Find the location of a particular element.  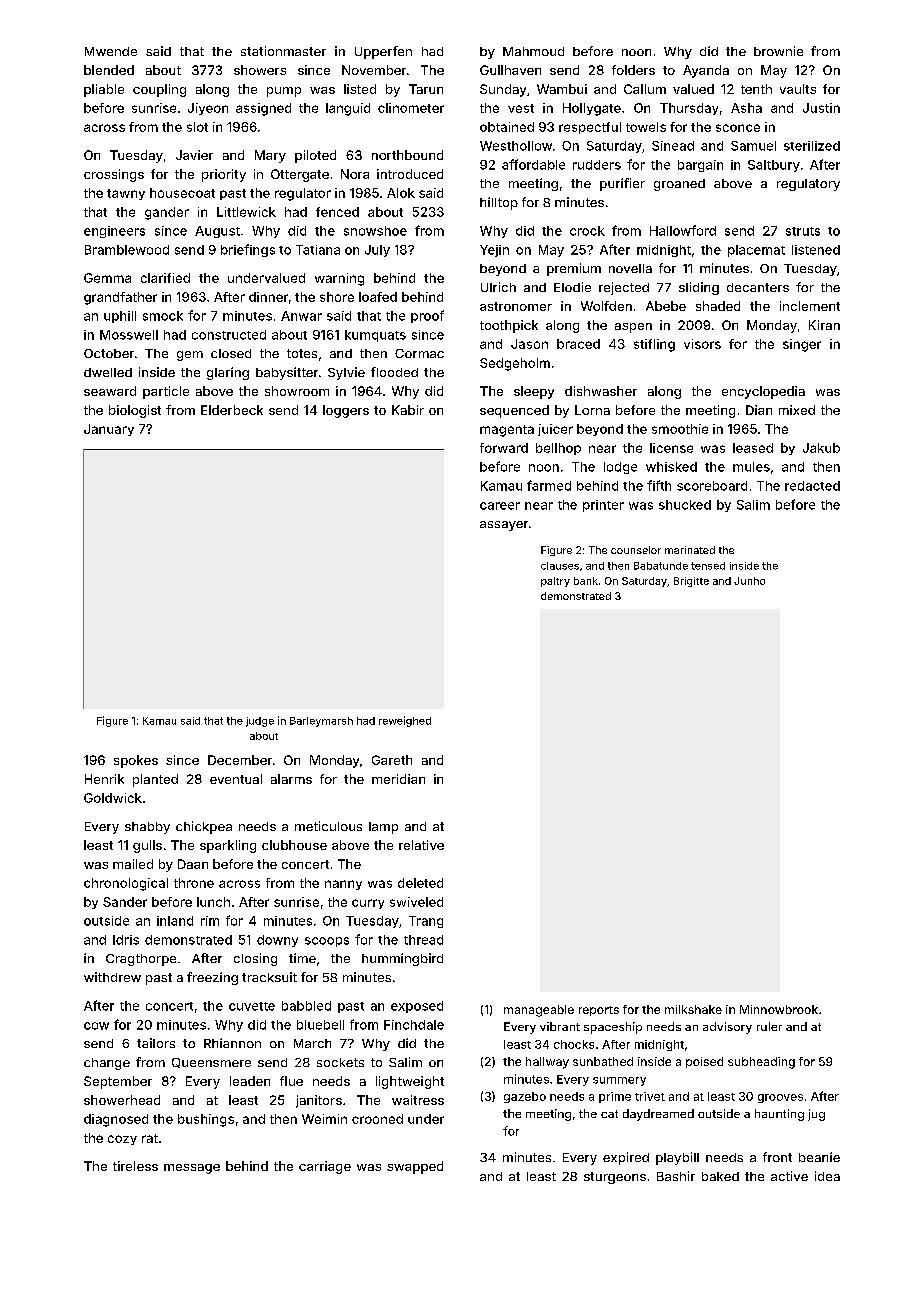

crossings is located at coordinates (114, 175).
